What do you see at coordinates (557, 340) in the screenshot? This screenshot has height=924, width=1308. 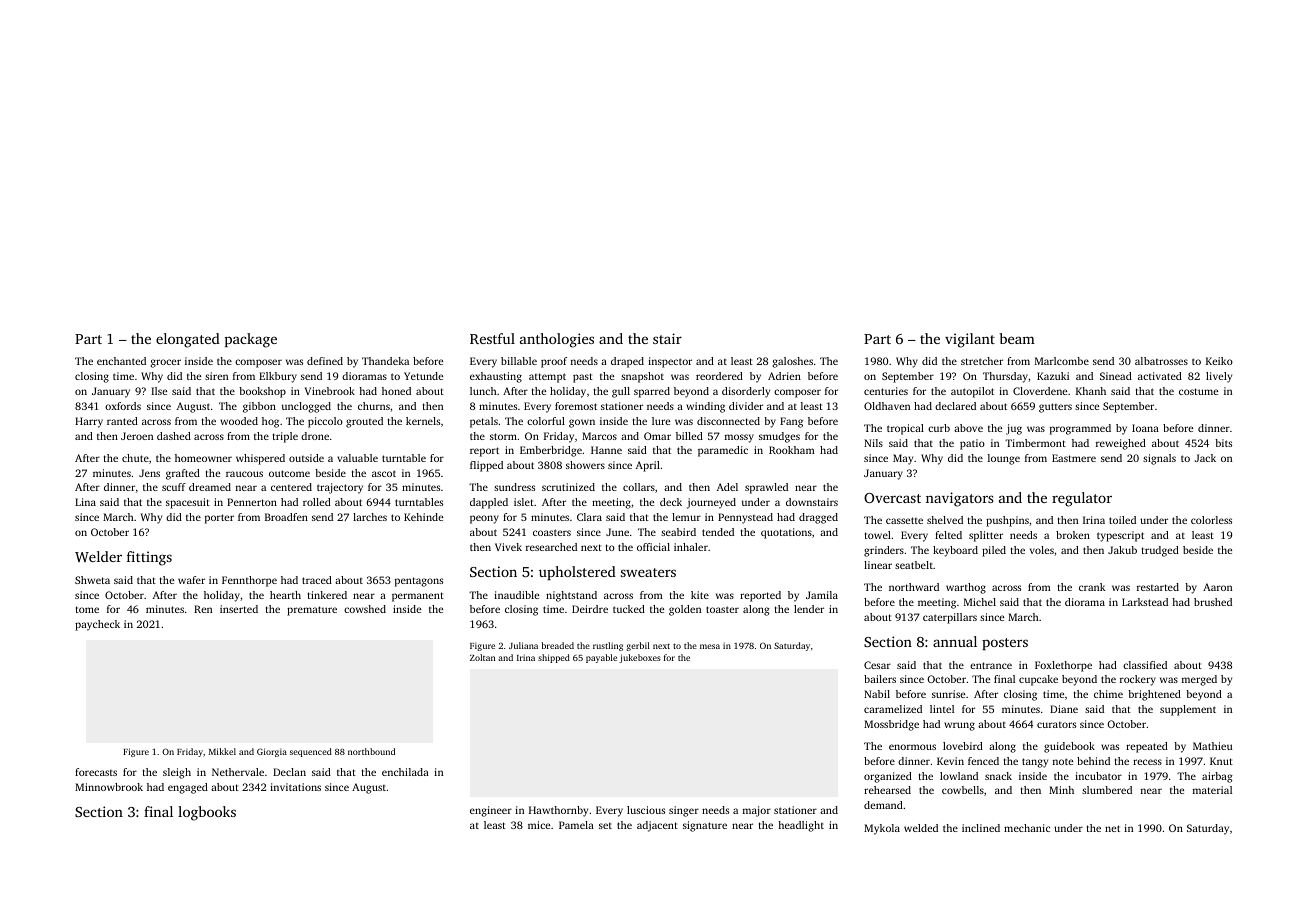 I see `anthologies` at bounding box center [557, 340].
